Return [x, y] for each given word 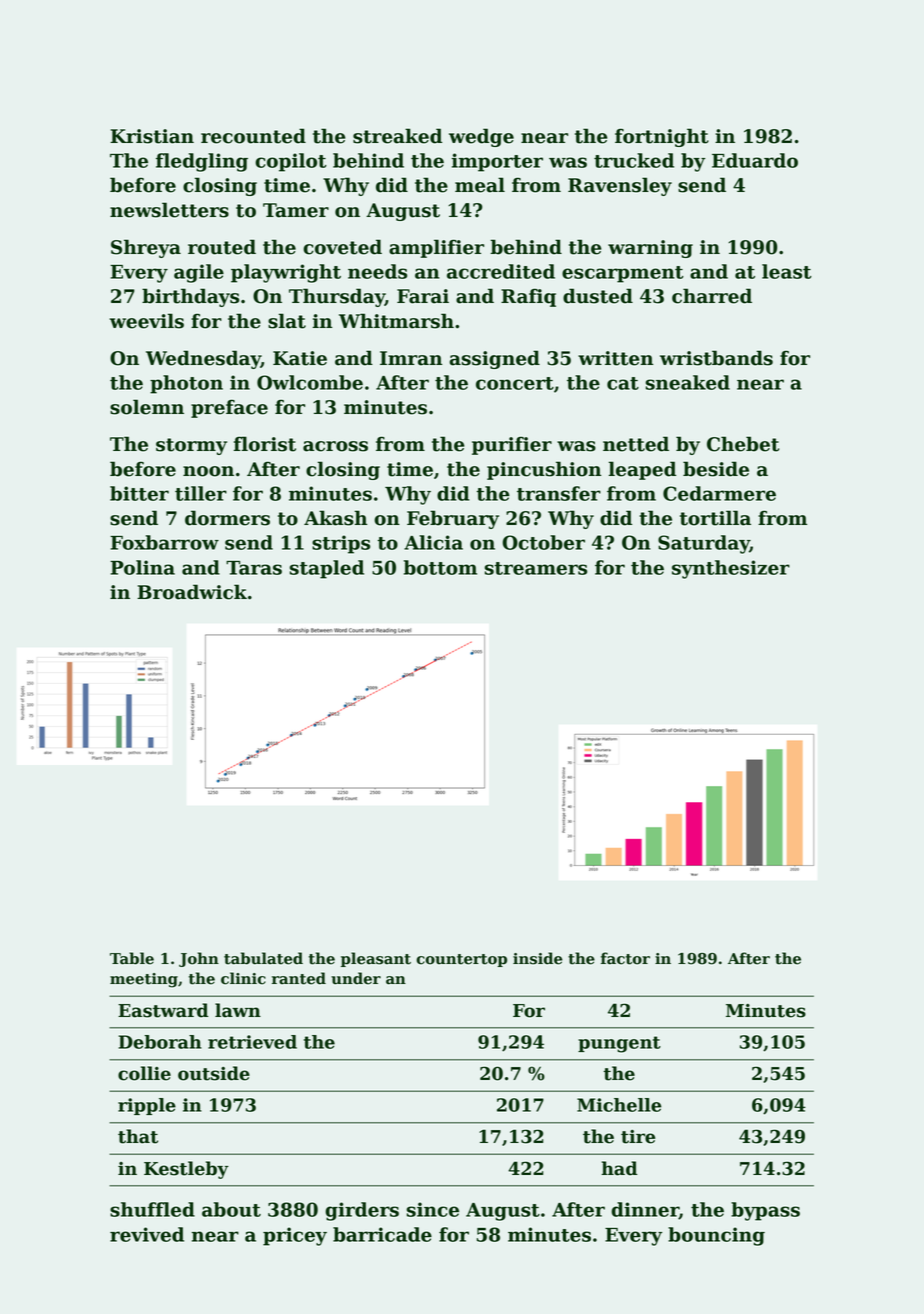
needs [377, 271]
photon [186, 384]
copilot [291, 162]
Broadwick [192, 592]
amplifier [436, 248]
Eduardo [755, 160]
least [787, 271]
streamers [535, 568]
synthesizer [731, 569]
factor [625, 958]
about [231, 1209]
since [432, 1209]
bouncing [716, 1236]
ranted [299, 978]
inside [537, 958]
